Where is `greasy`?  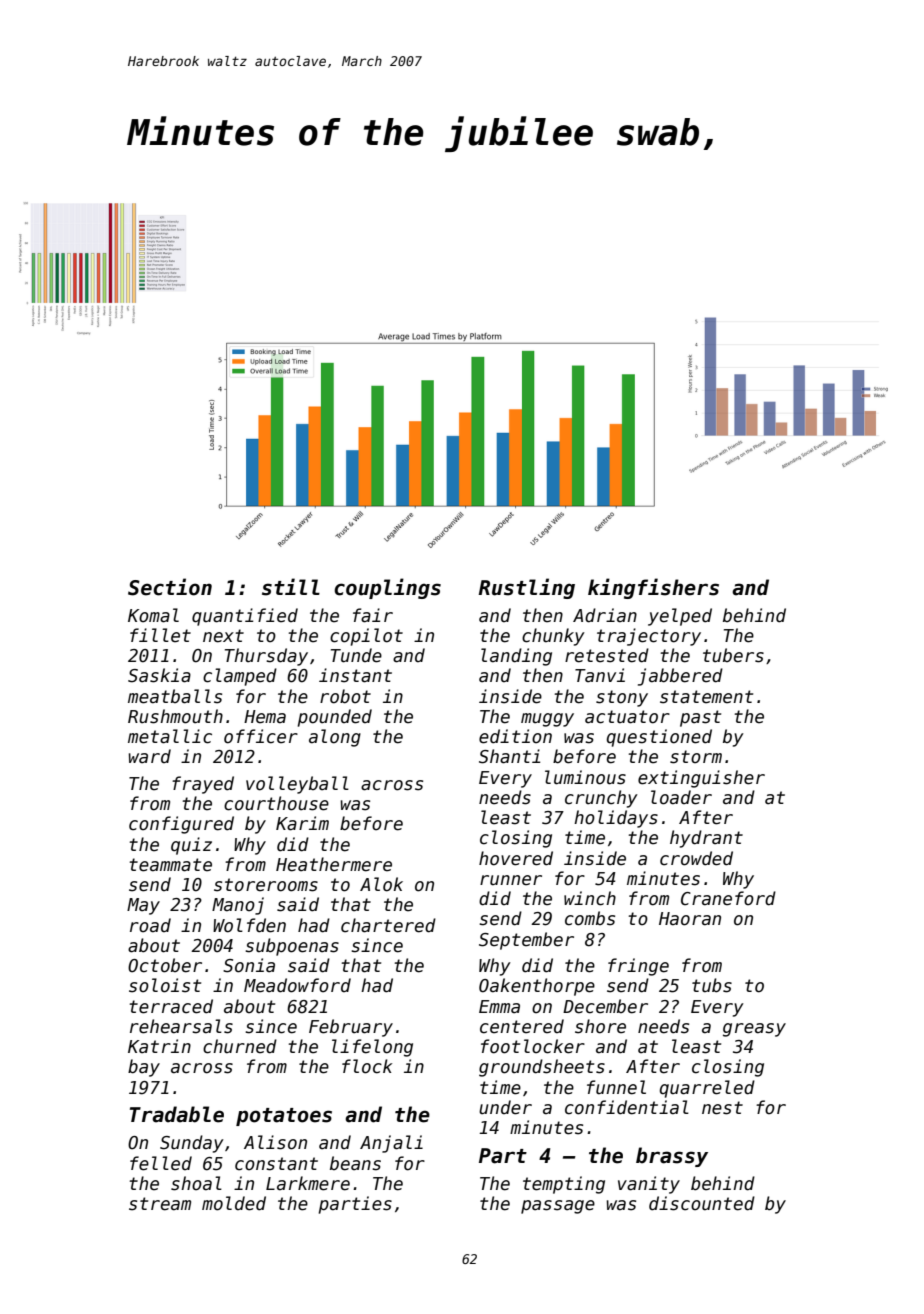
greasy is located at coordinates (754, 1030).
